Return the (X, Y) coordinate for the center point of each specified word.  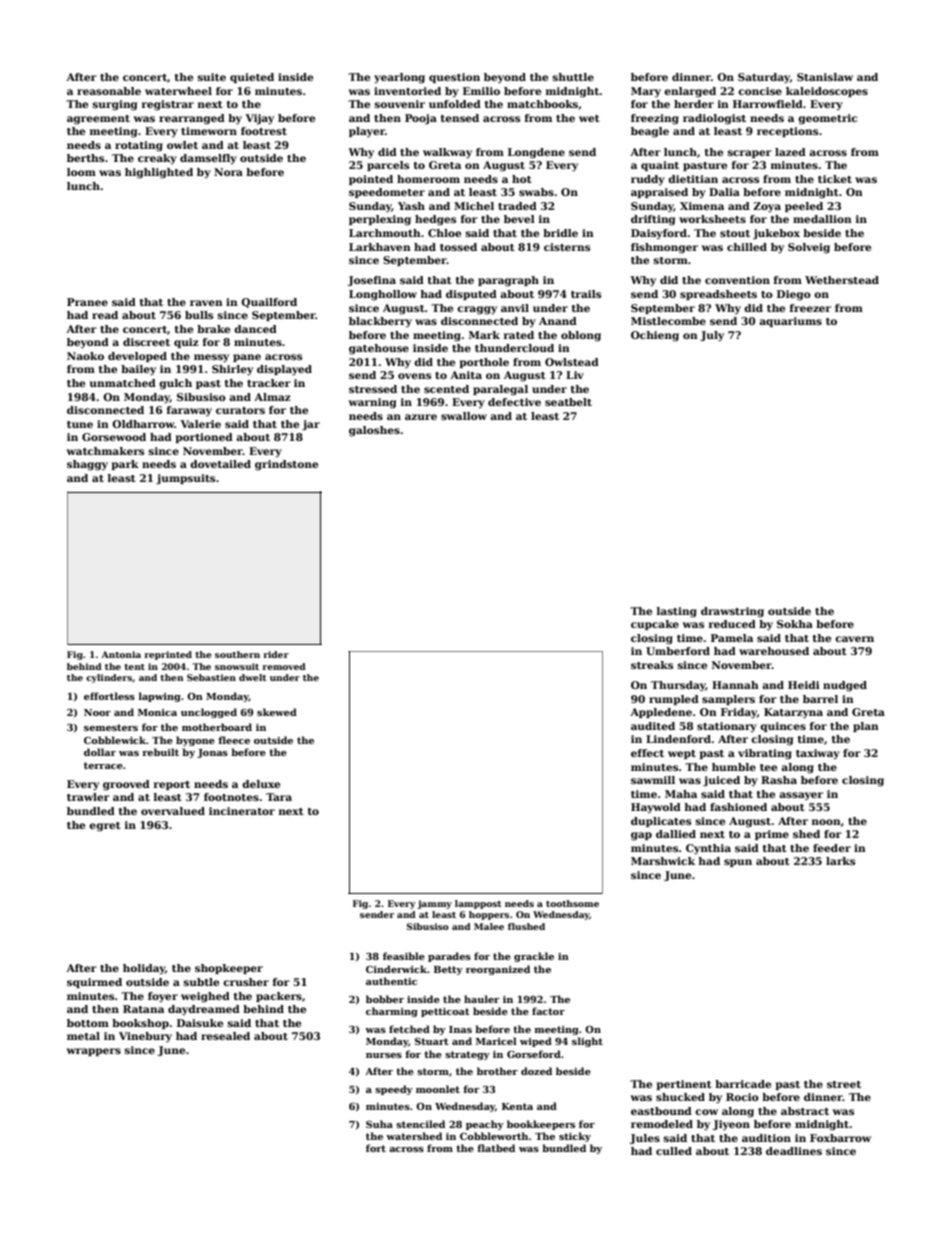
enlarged (690, 92)
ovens (414, 376)
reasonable (109, 91)
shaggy (87, 465)
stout (735, 233)
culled (674, 1151)
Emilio (481, 91)
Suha (379, 1124)
